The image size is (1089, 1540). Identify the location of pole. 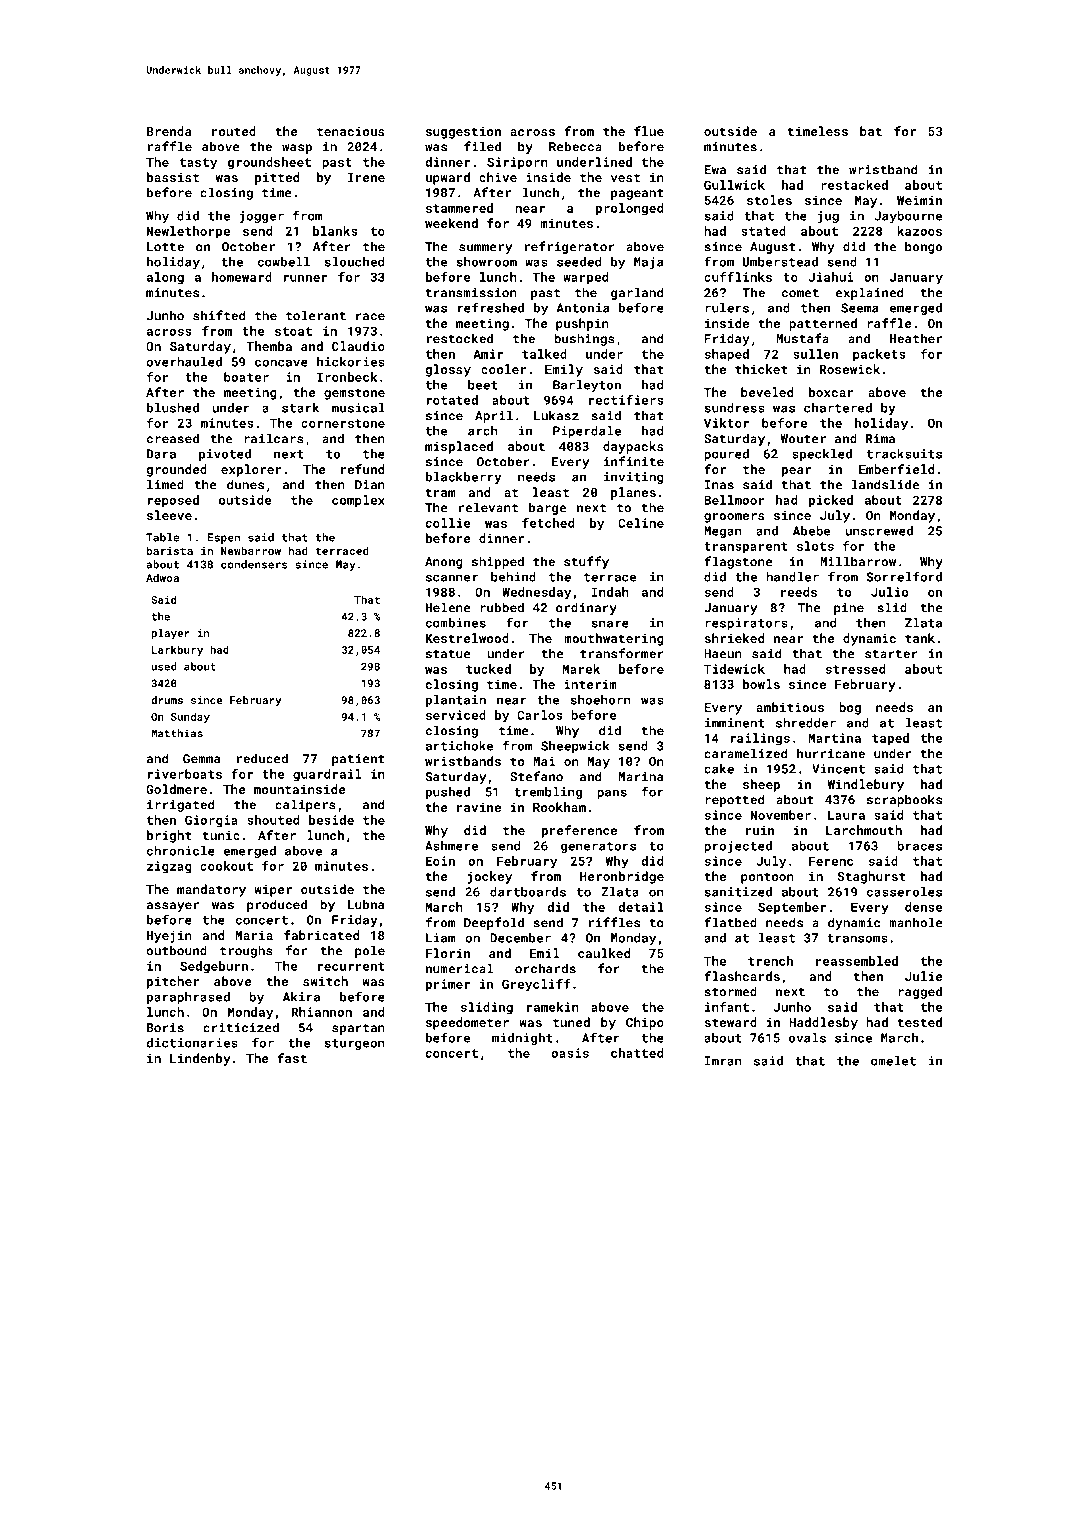
(370, 951).
